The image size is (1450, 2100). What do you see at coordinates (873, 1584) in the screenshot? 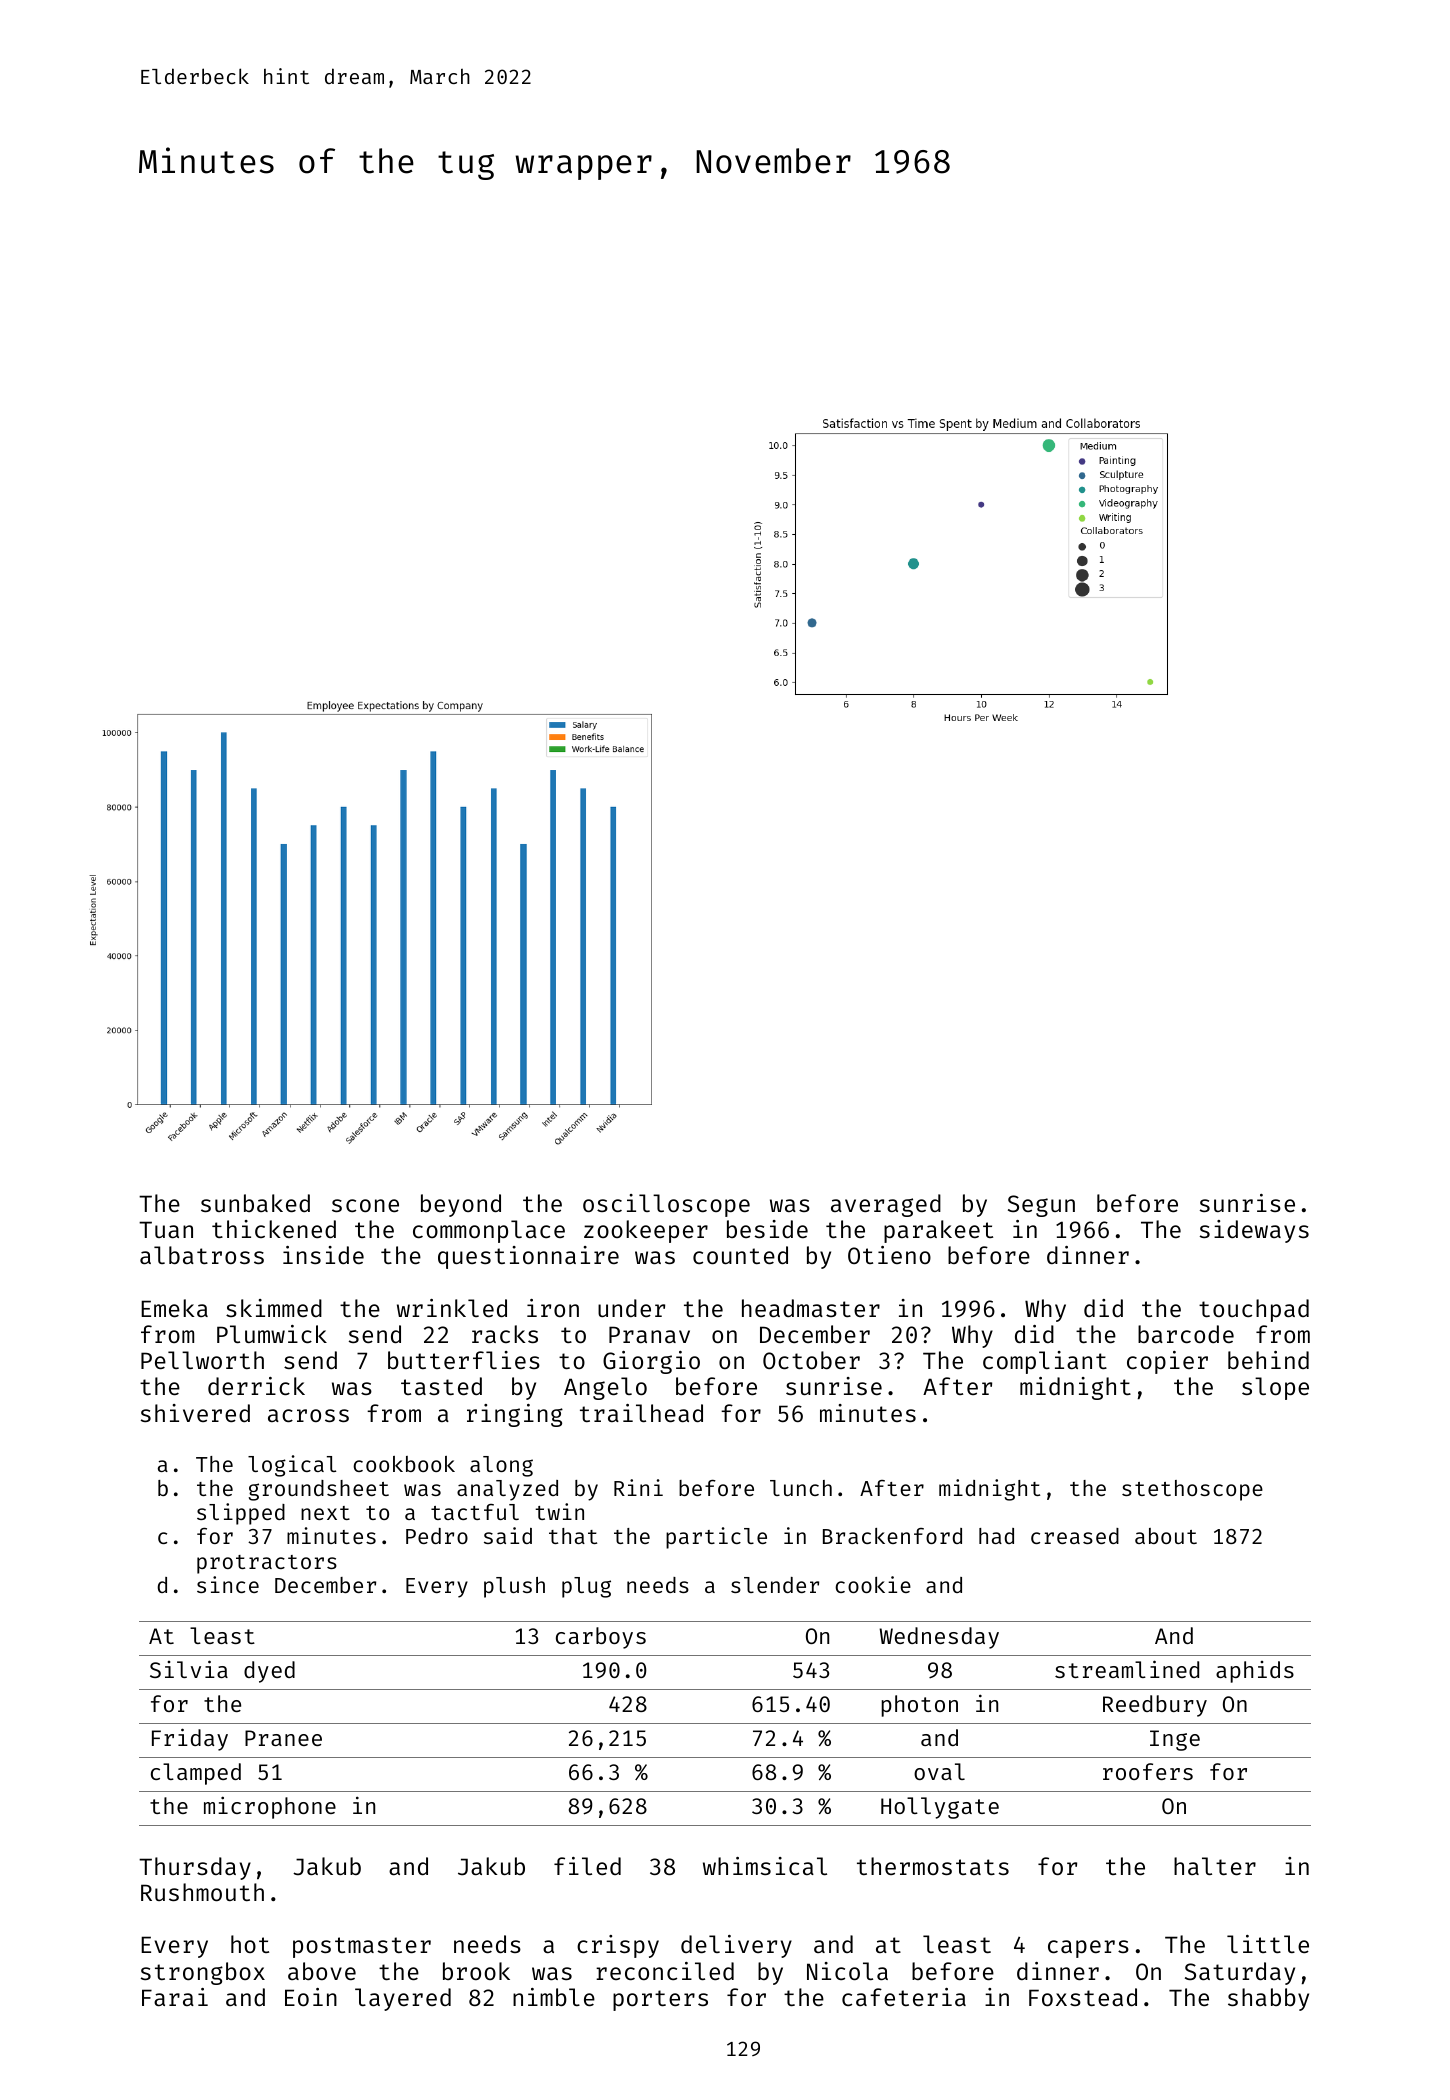
I see `cookie` at bounding box center [873, 1584].
